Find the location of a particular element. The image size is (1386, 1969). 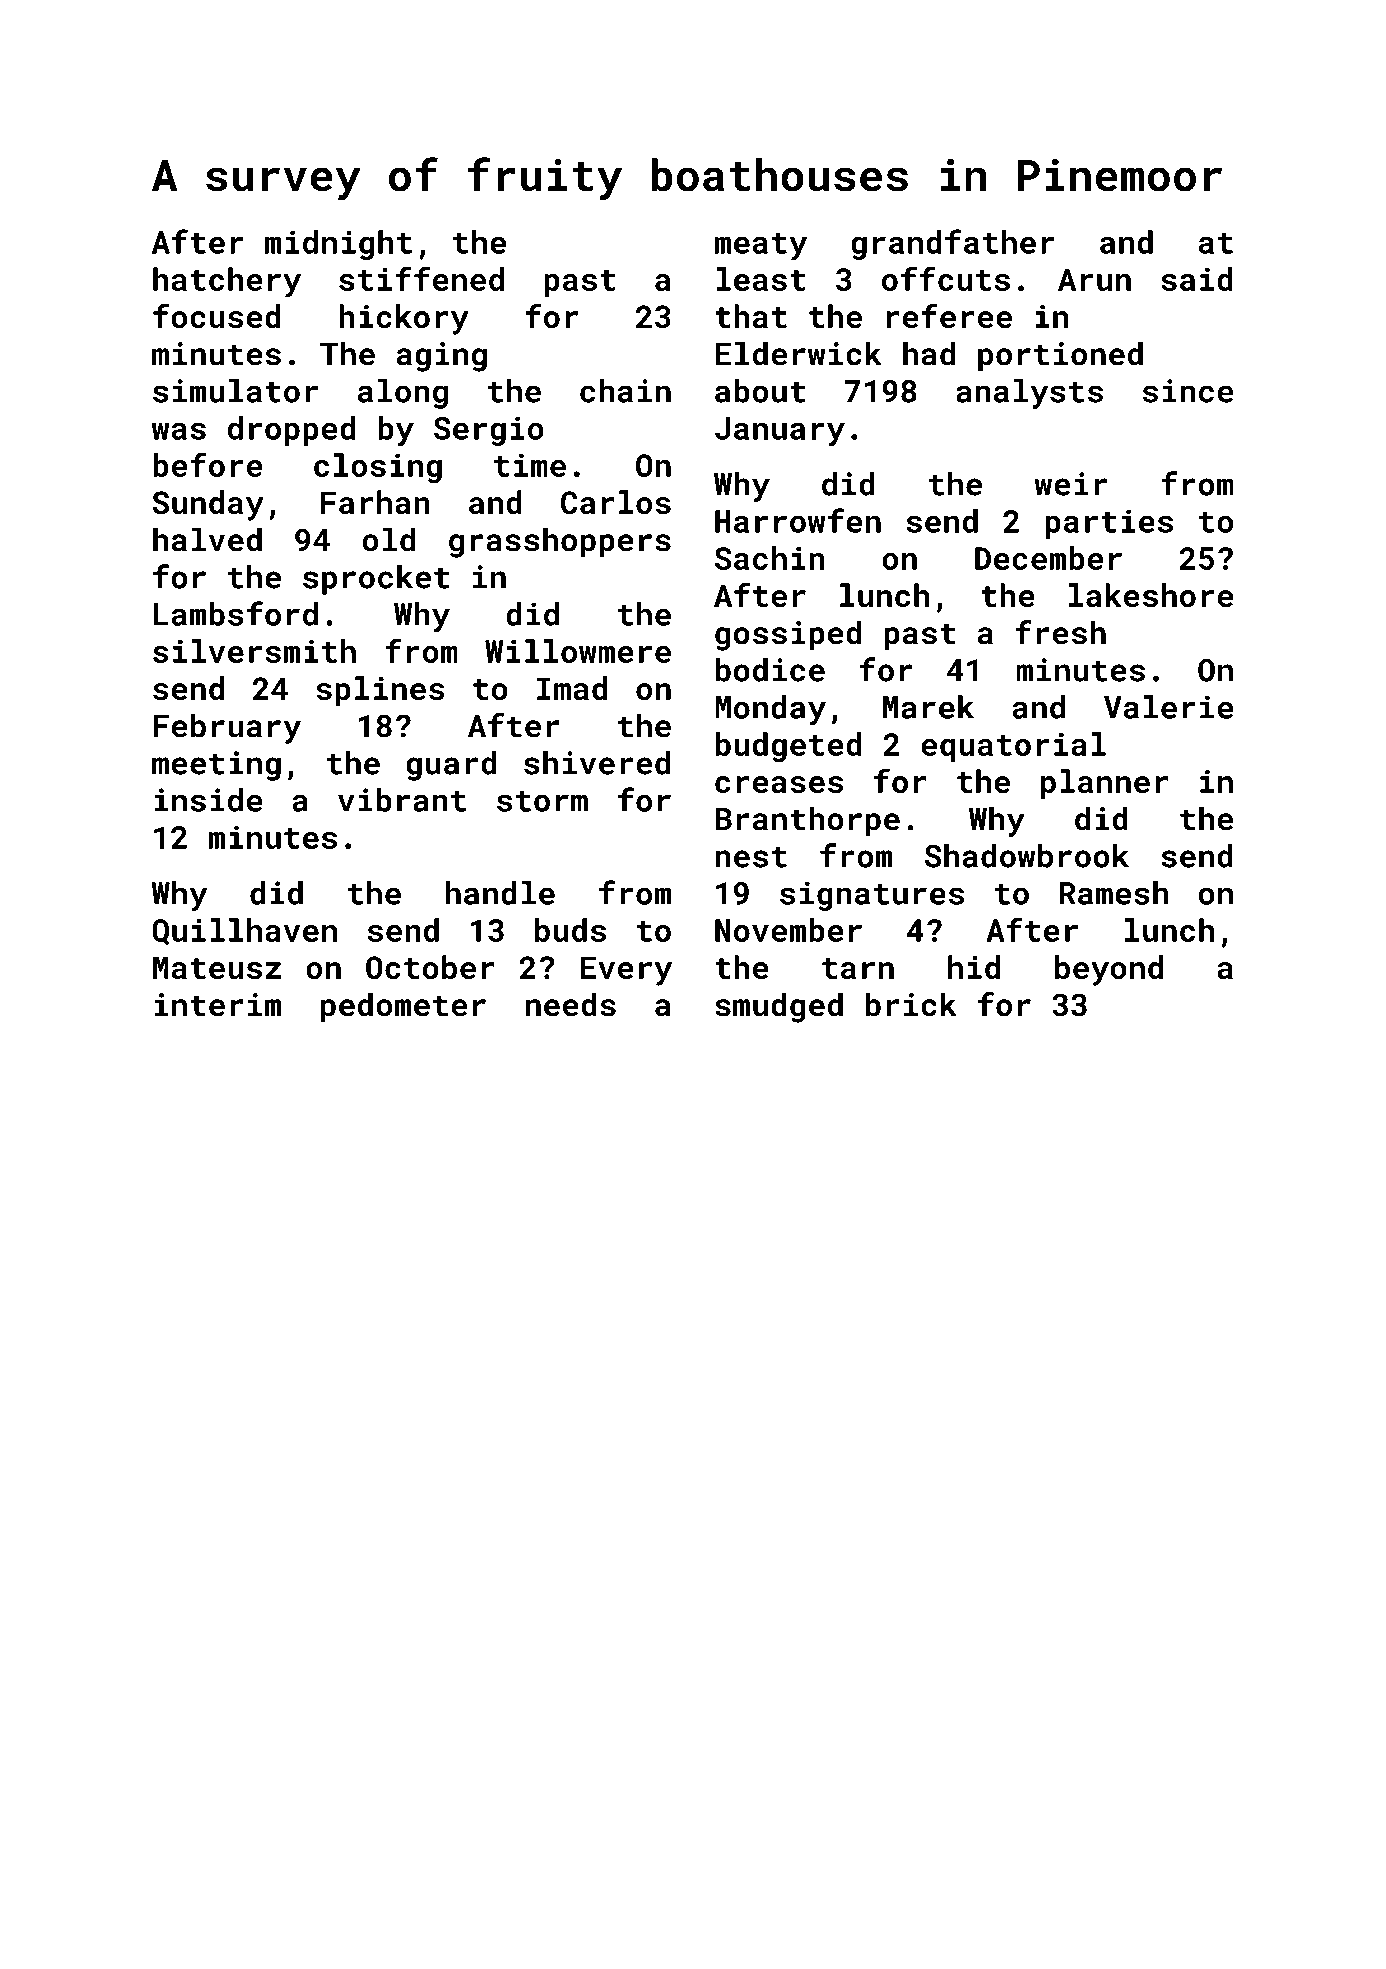

needs is located at coordinates (571, 1004).
